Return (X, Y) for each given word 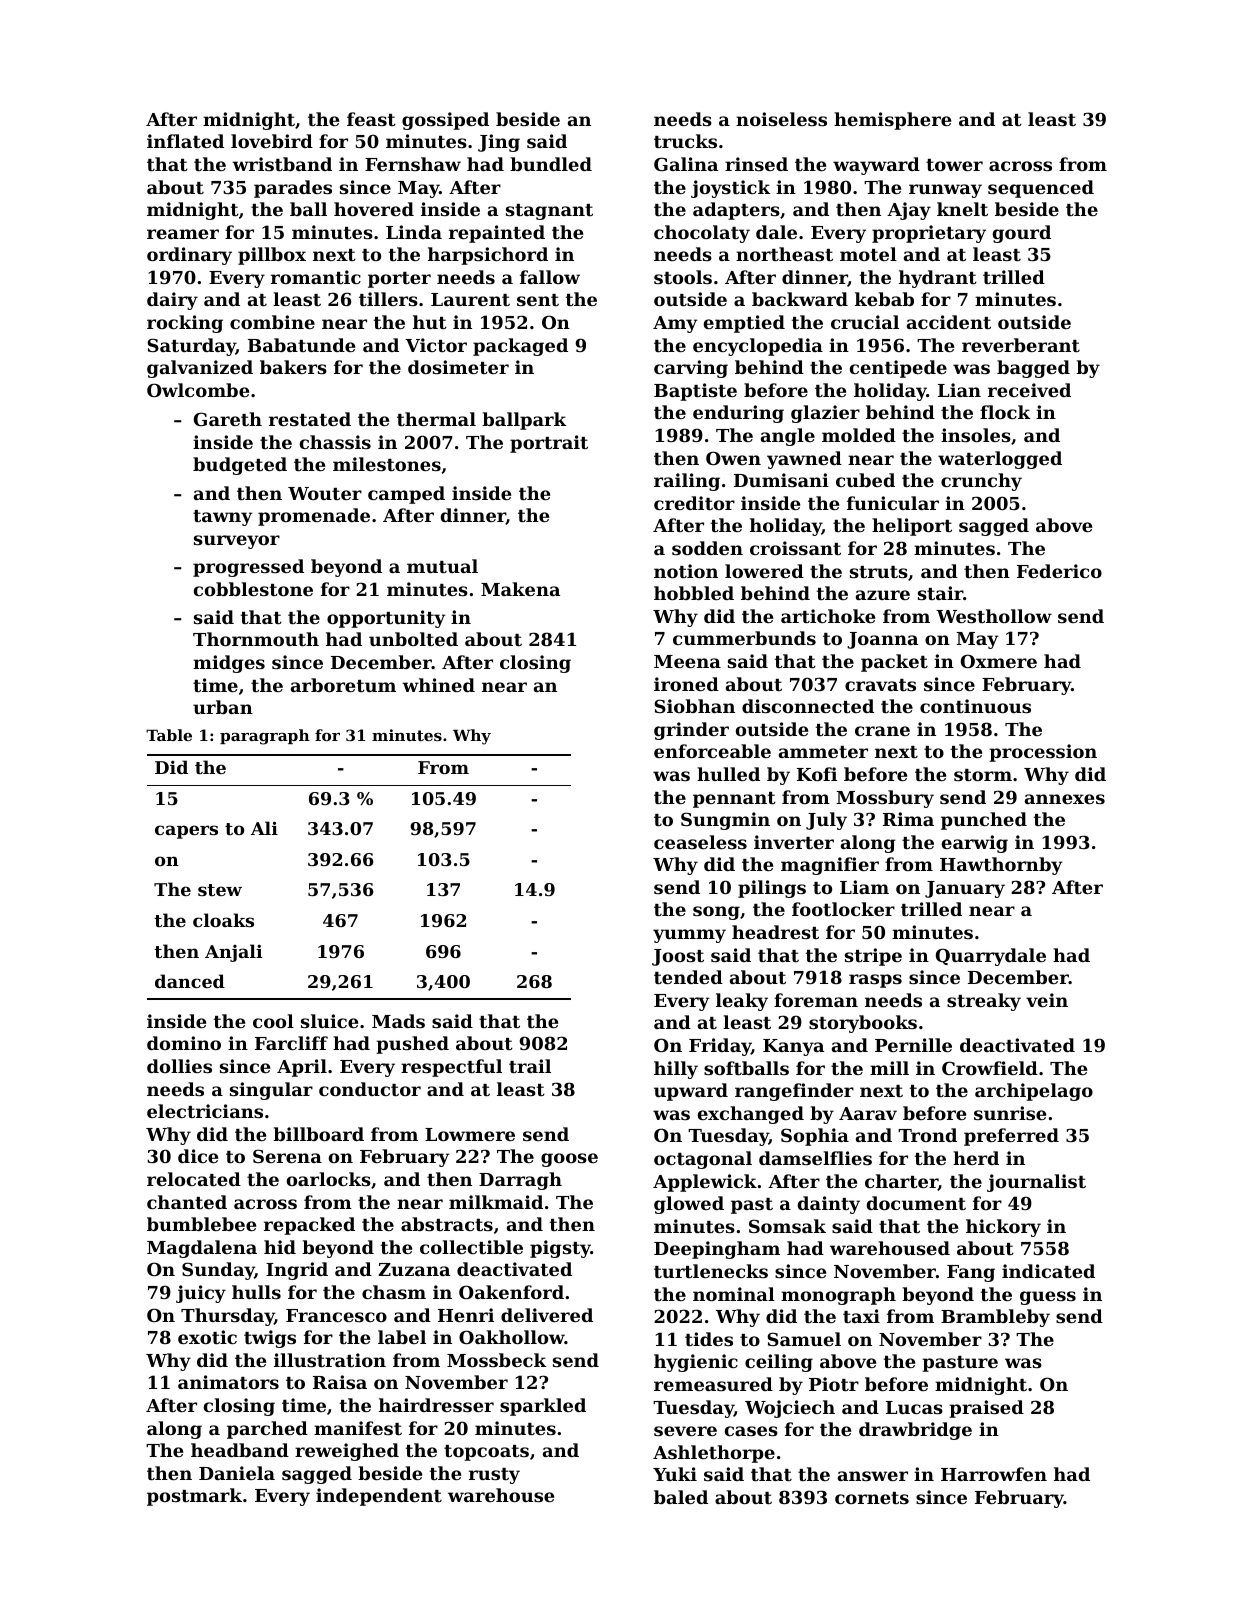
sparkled (543, 1407)
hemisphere (892, 121)
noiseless (781, 119)
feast (371, 119)
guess (1048, 1298)
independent (379, 1497)
